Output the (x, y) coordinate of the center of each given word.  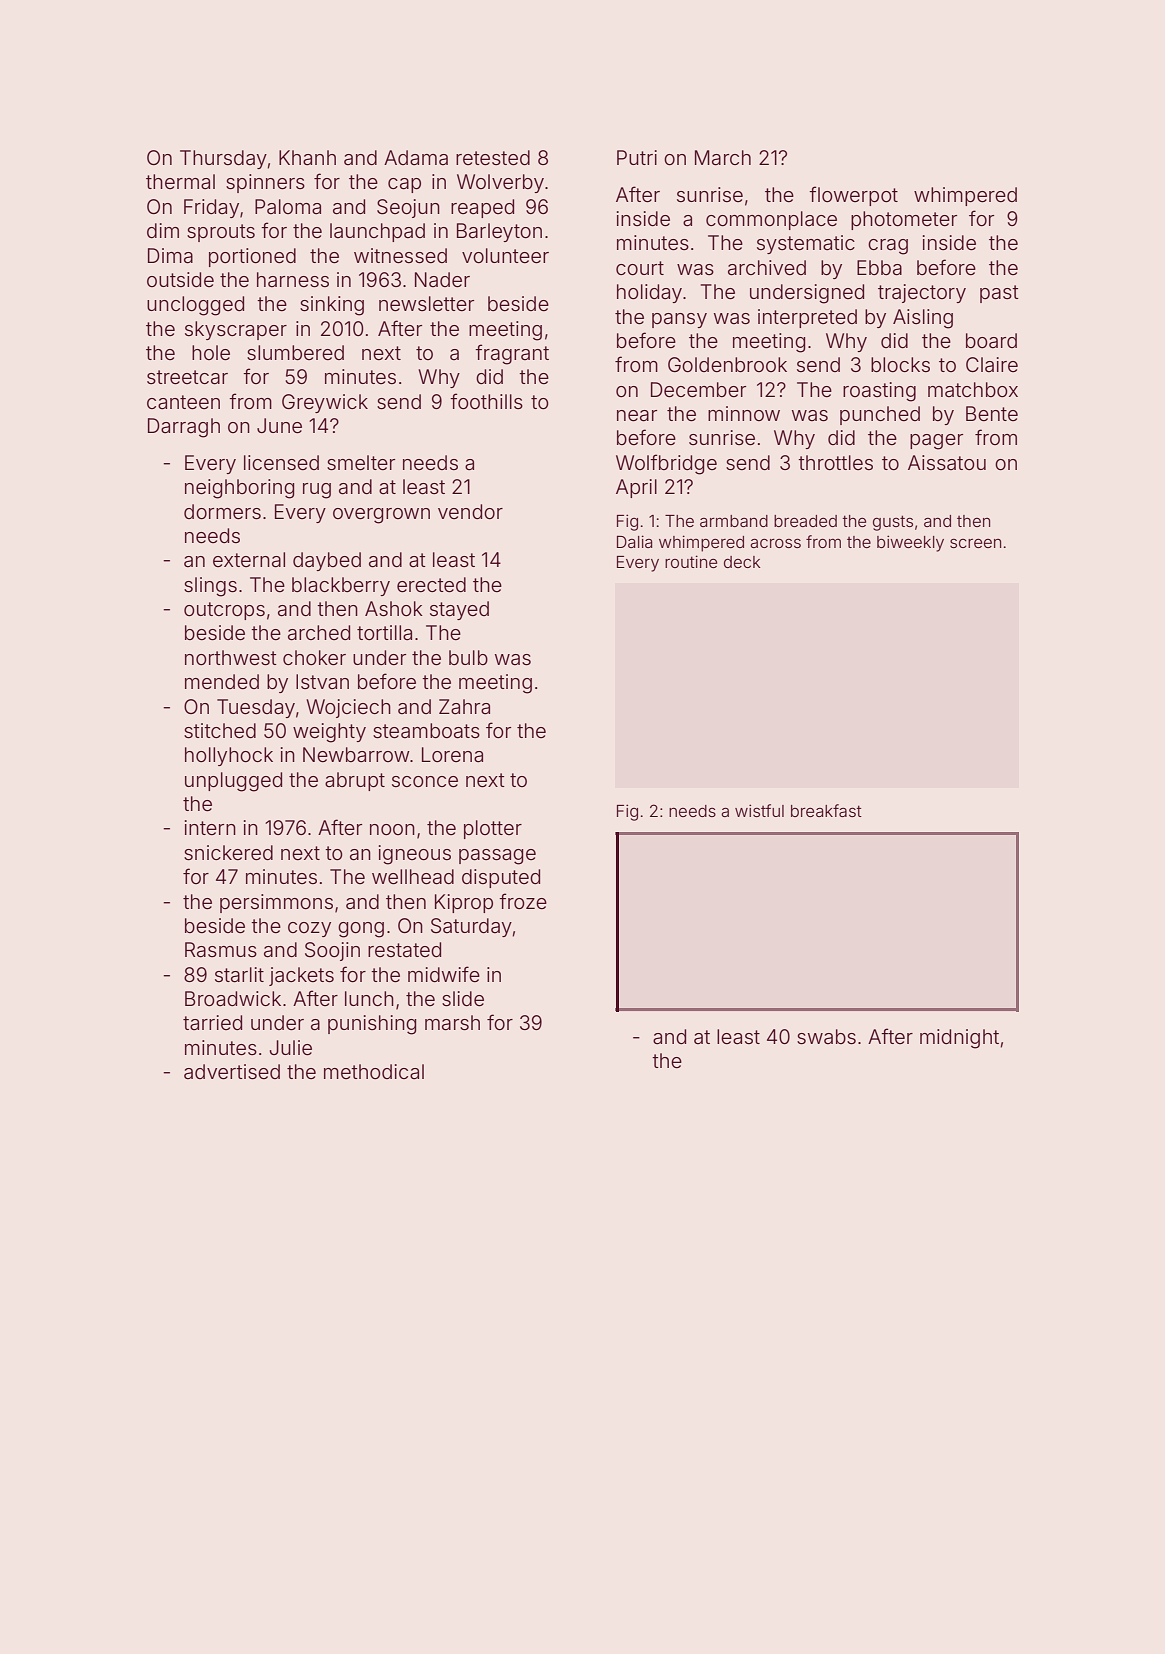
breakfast (826, 810)
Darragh (184, 428)
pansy (679, 320)
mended (222, 681)
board (991, 340)
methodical (374, 1071)
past (999, 294)
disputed (501, 878)
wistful (759, 810)
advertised (232, 1071)
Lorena (452, 754)
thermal (180, 181)
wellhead (413, 877)
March (723, 158)
